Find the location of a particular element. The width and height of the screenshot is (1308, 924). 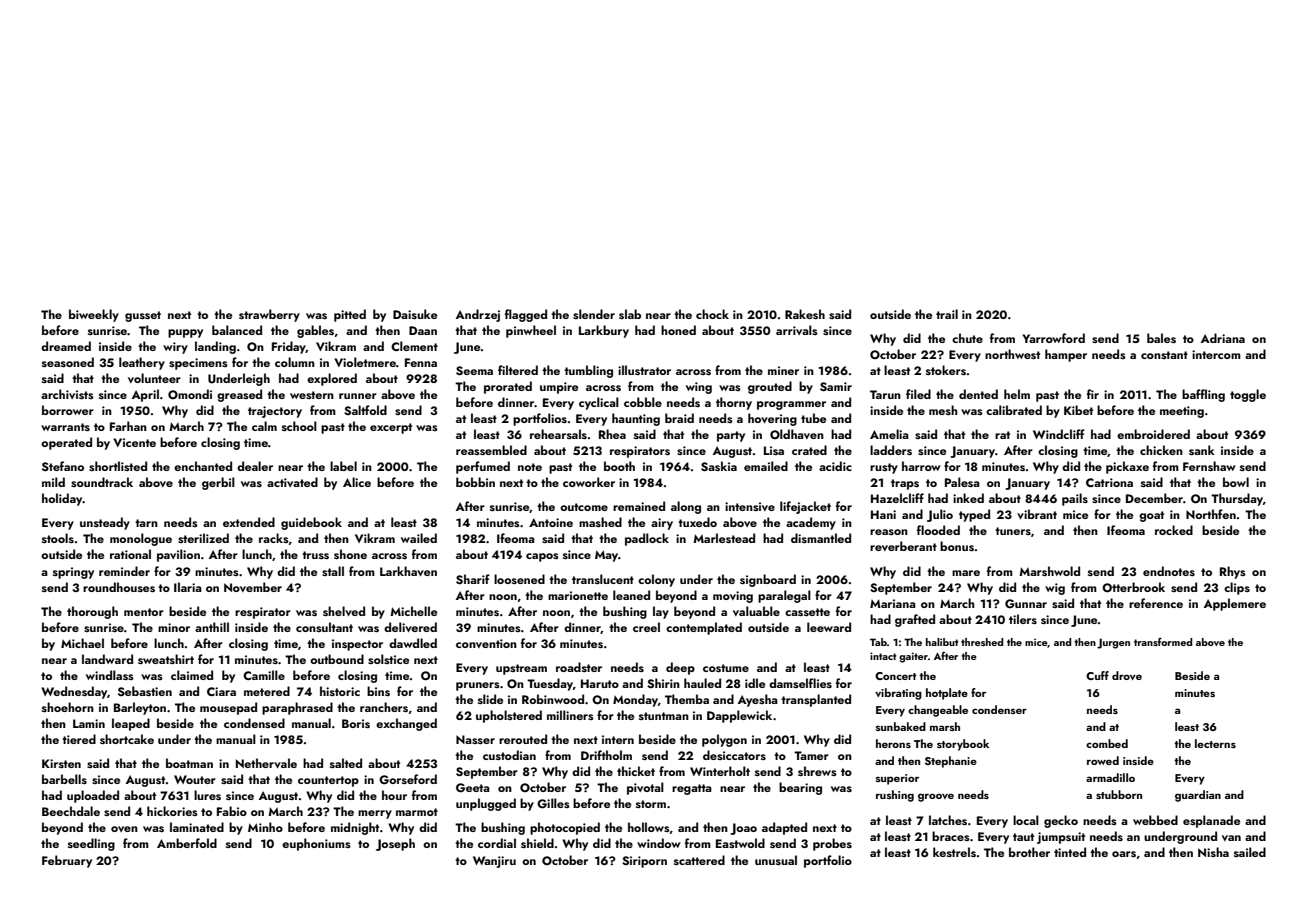

February is located at coordinates (67, 861).
